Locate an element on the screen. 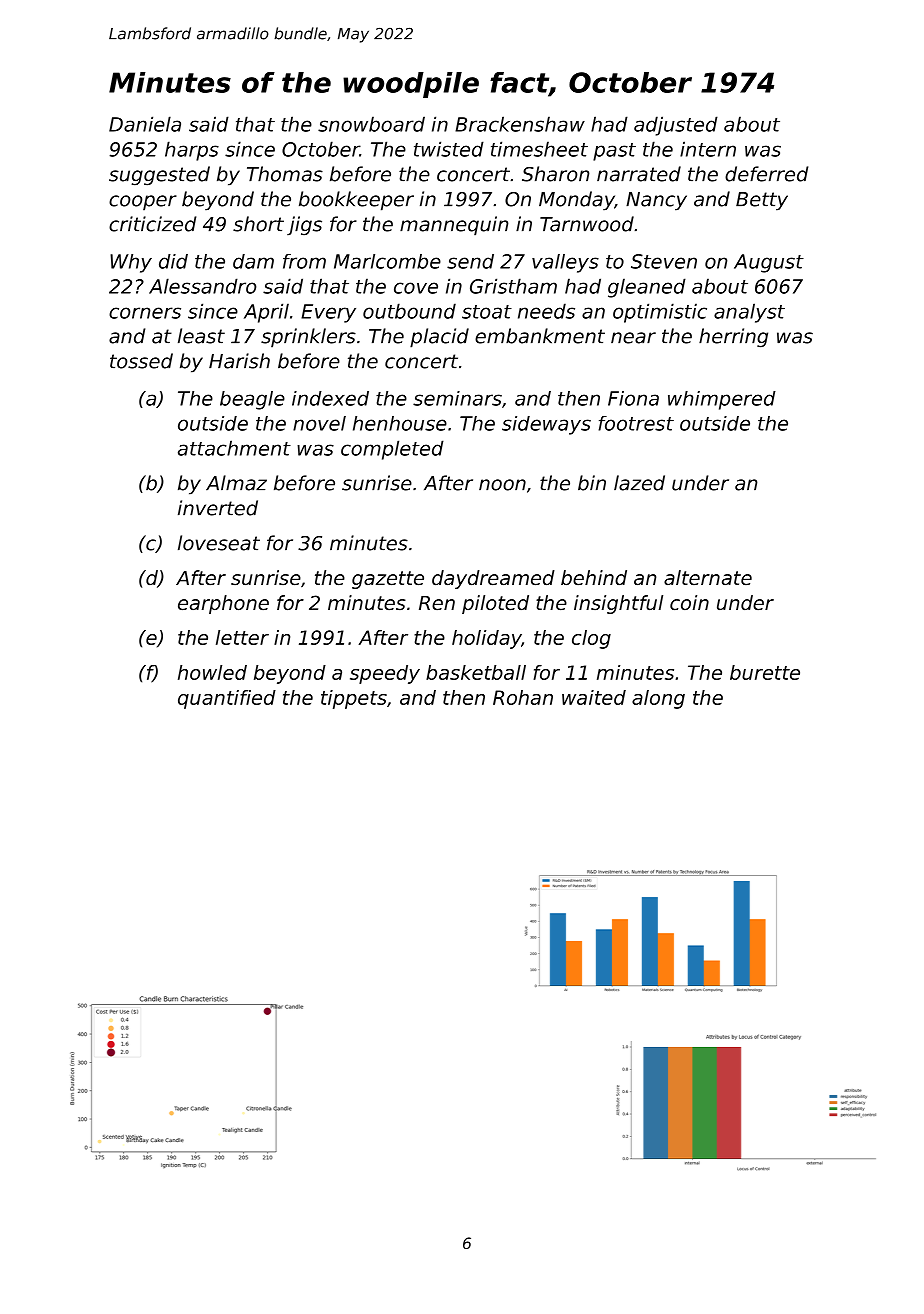  herring is located at coordinates (733, 338).
